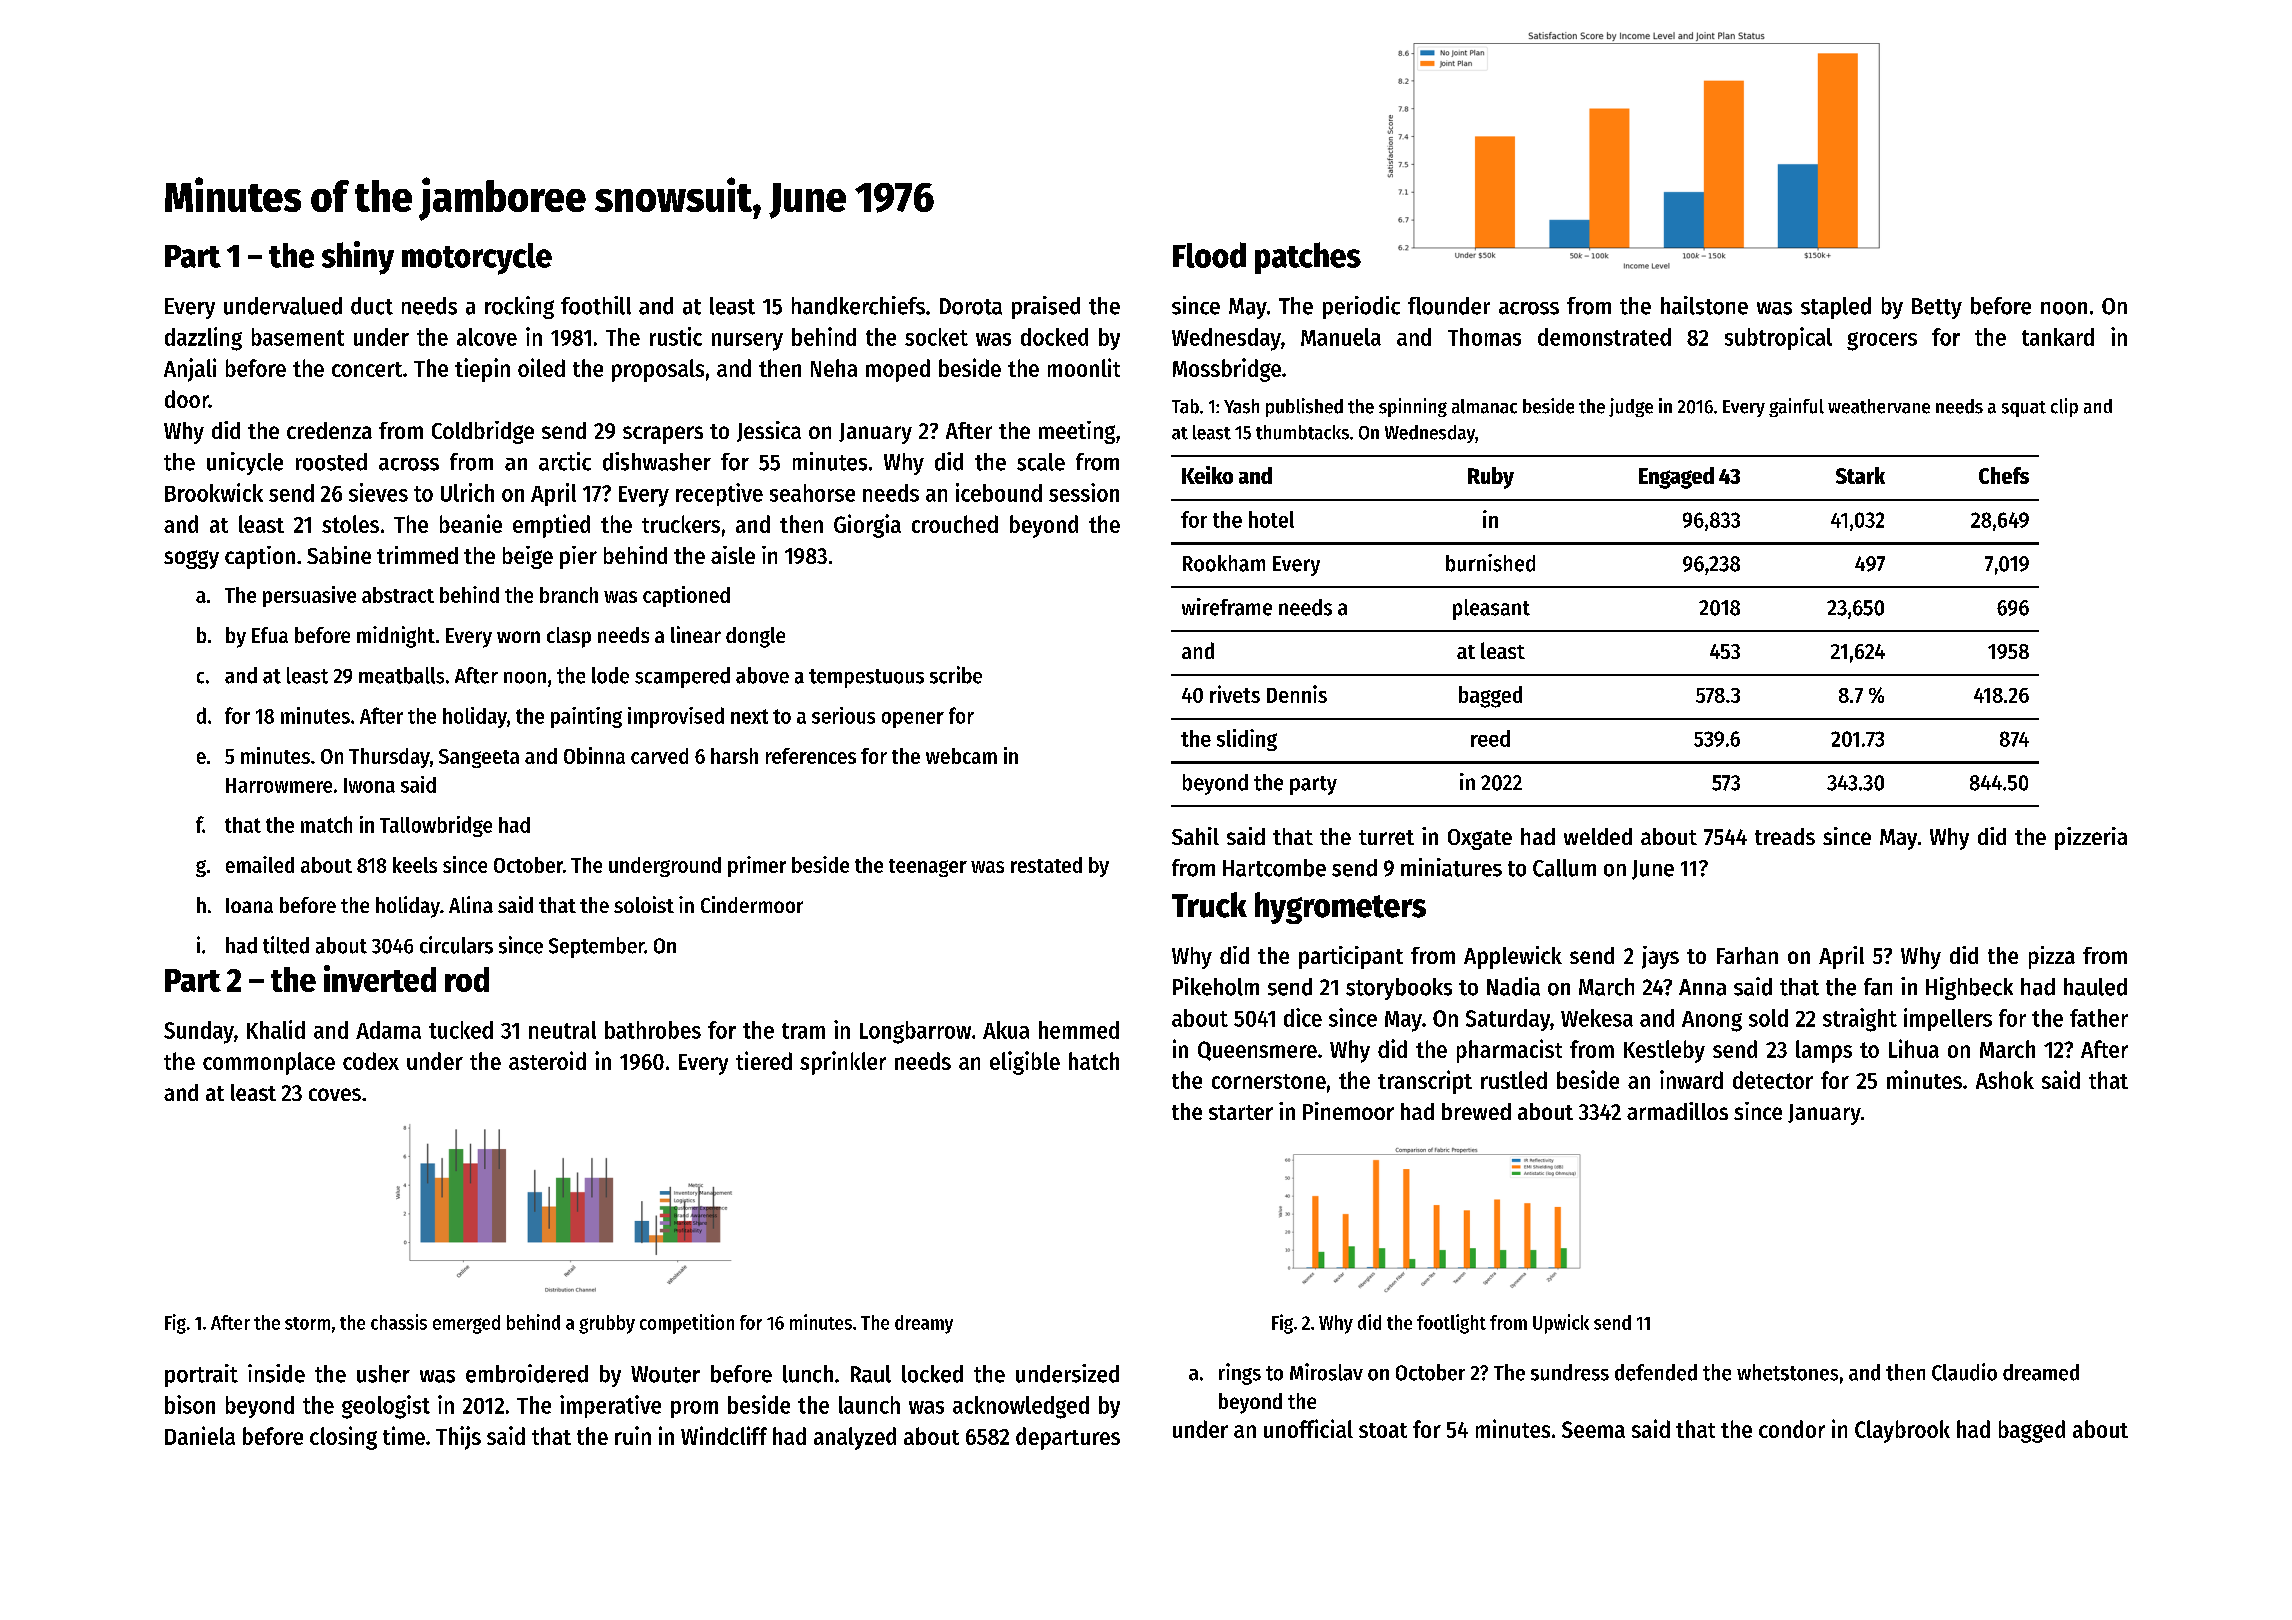  I want to click on meeting, so click(1077, 432).
